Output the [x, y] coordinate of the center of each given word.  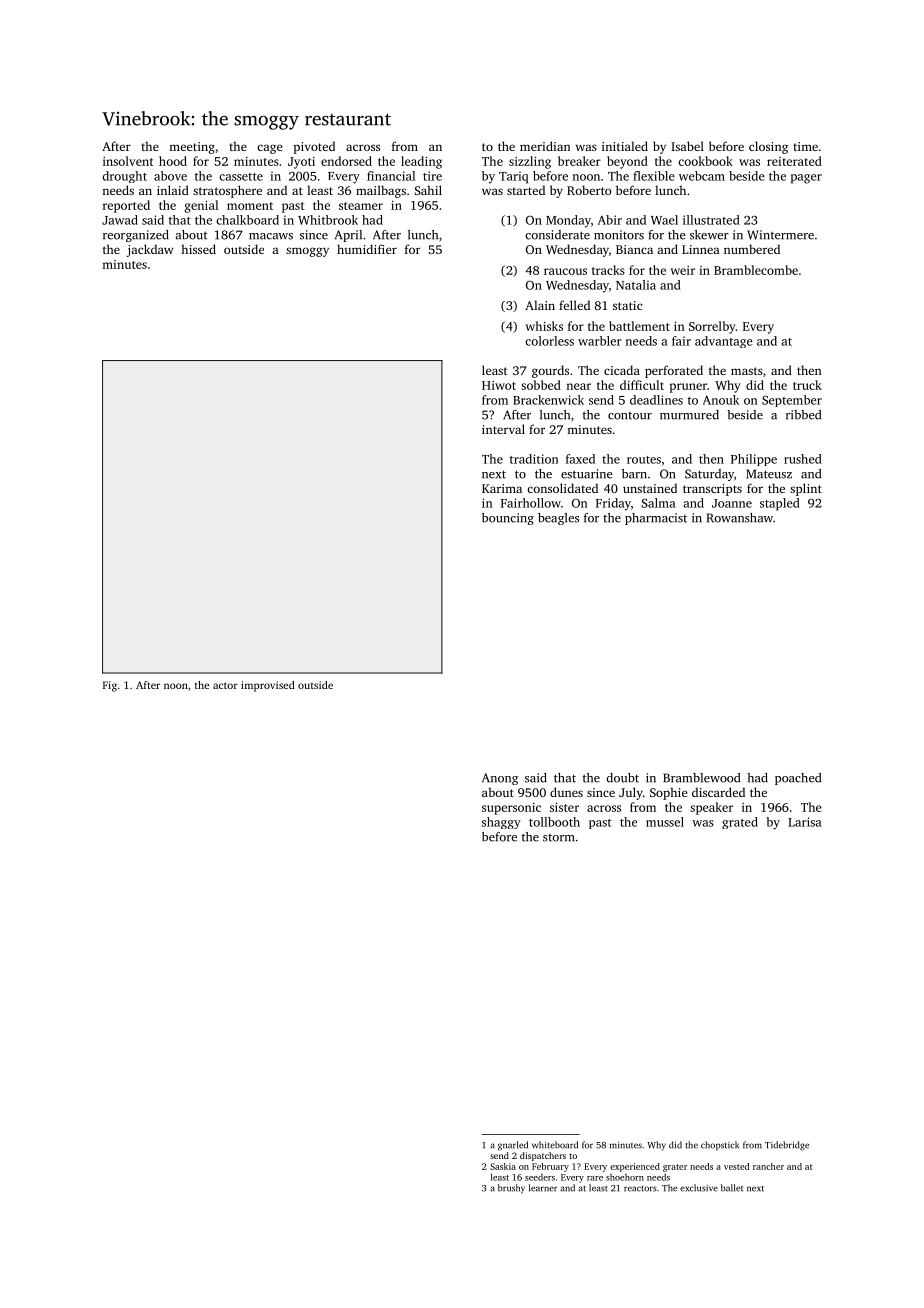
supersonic [511, 809]
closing [768, 147]
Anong [500, 779]
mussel [665, 822]
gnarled [513, 1146]
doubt [622, 778]
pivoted [314, 147]
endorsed [346, 161]
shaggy [501, 823]
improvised [268, 686]
